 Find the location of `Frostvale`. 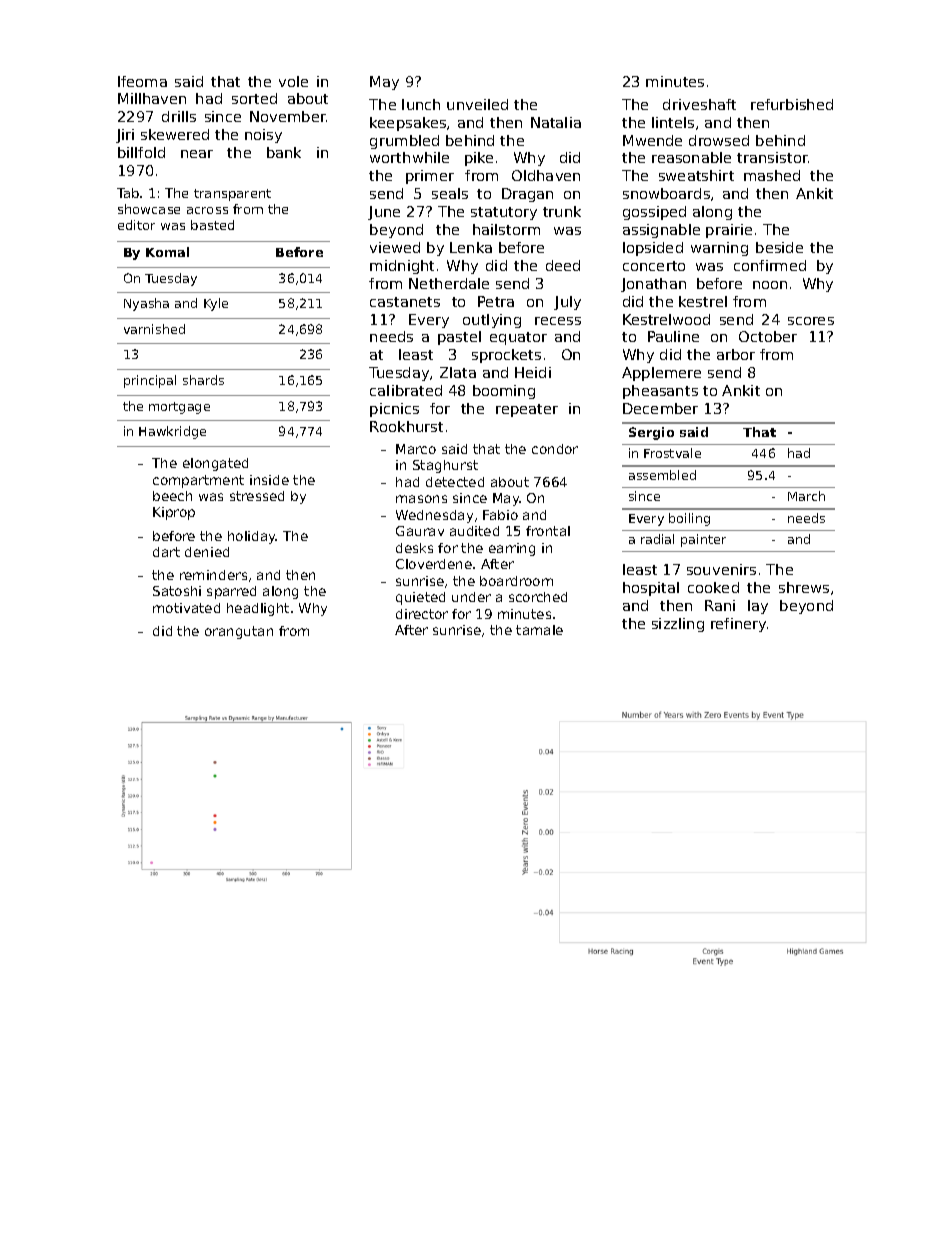

Frostvale is located at coordinates (672, 453).
